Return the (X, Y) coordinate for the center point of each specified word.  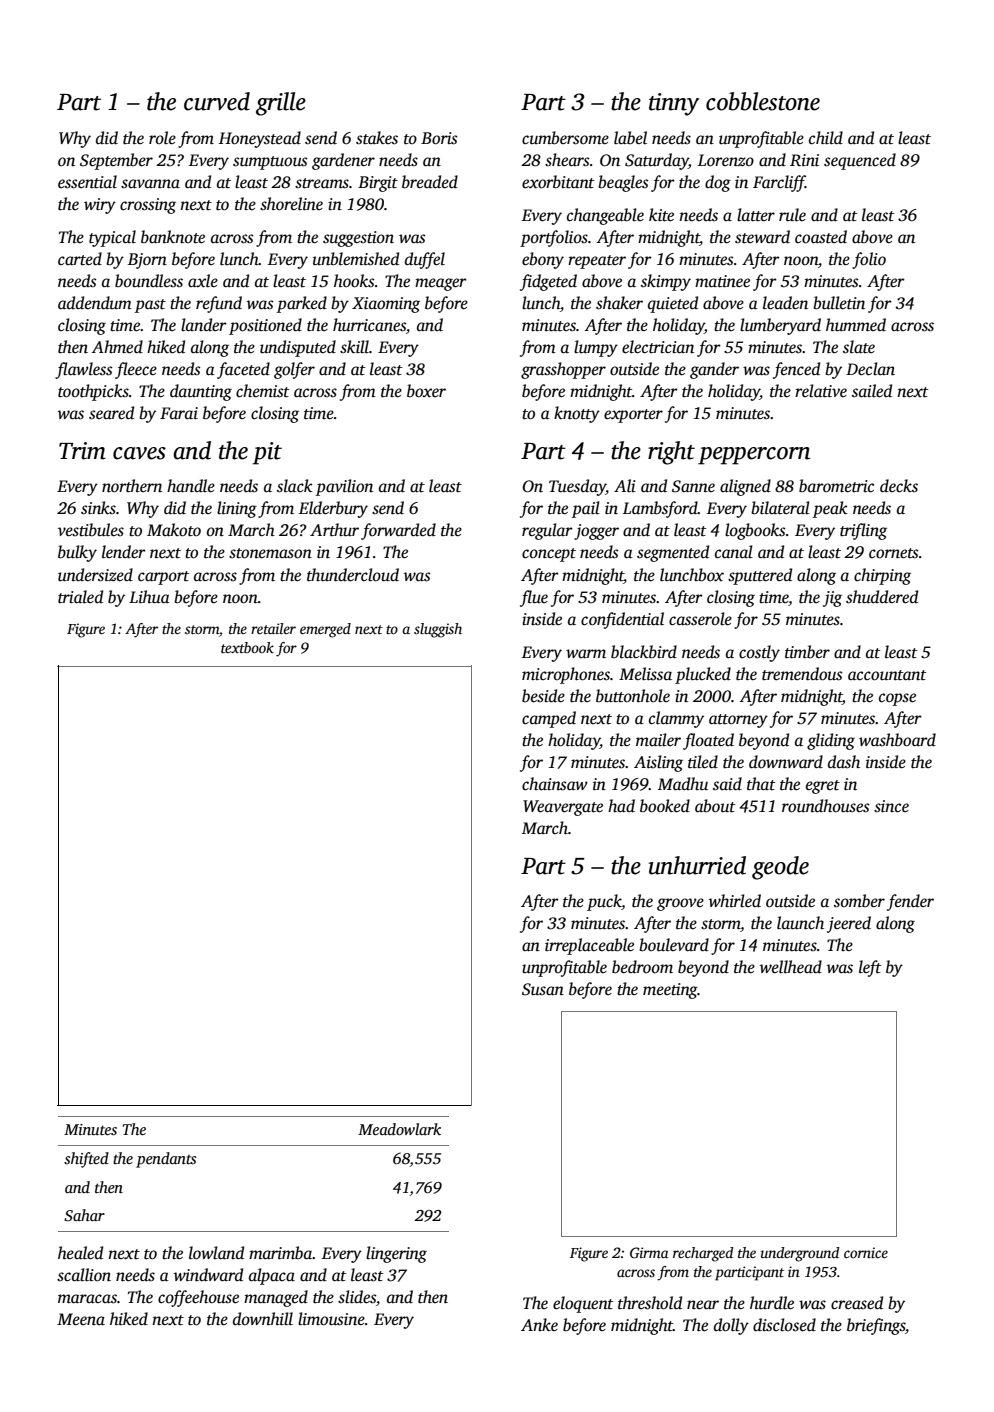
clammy (676, 719)
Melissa (645, 674)
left (870, 968)
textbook (247, 647)
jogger (596, 532)
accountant (887, 675)
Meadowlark (399, 1129)
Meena (81, 1319)
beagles (623, 183)
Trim (82, 451)
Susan (543, 989)
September (116, 161)
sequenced (860, 161)
